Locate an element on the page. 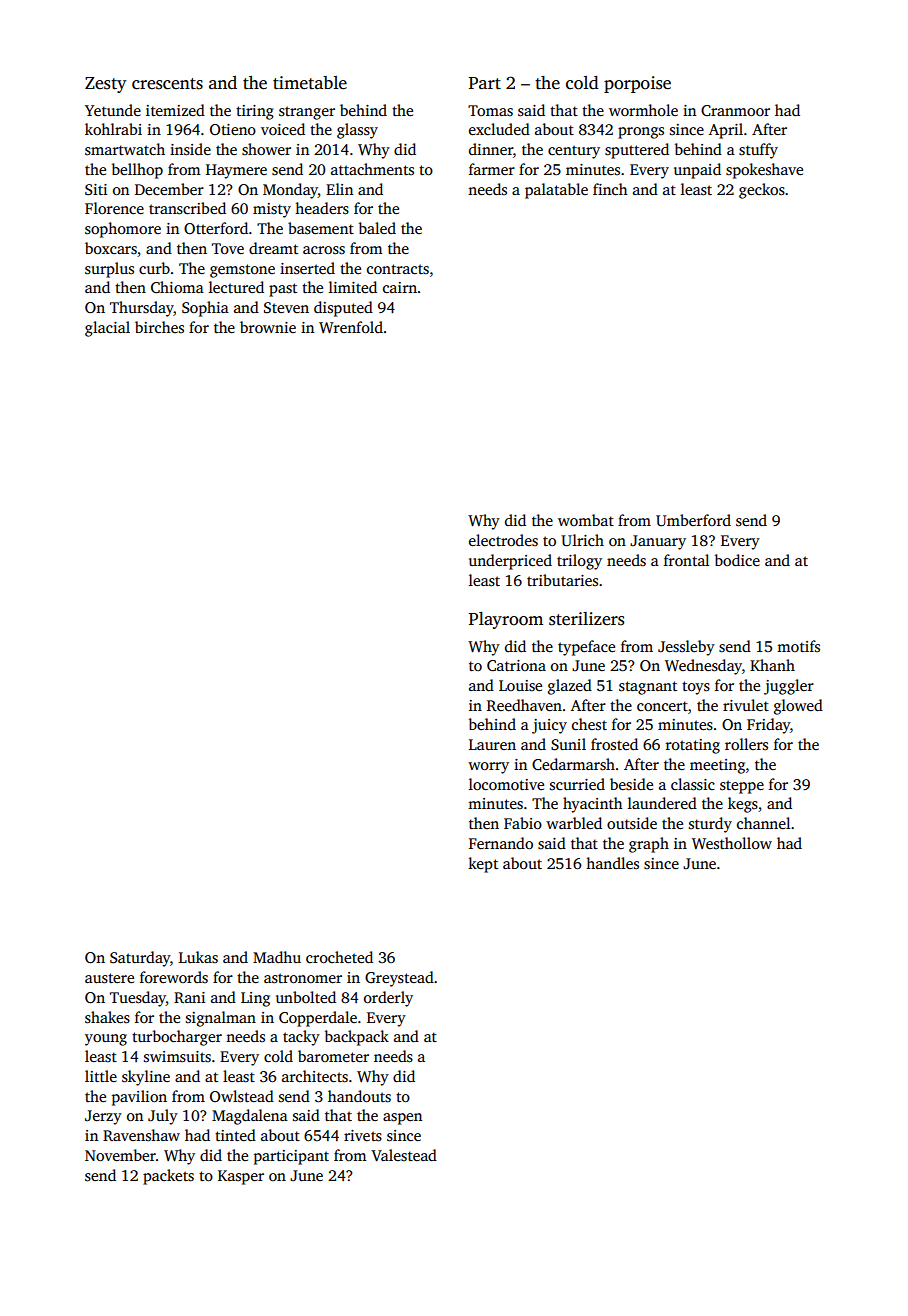 The image size is (908, 1316). timetable is located at coordinates (310, 83).
